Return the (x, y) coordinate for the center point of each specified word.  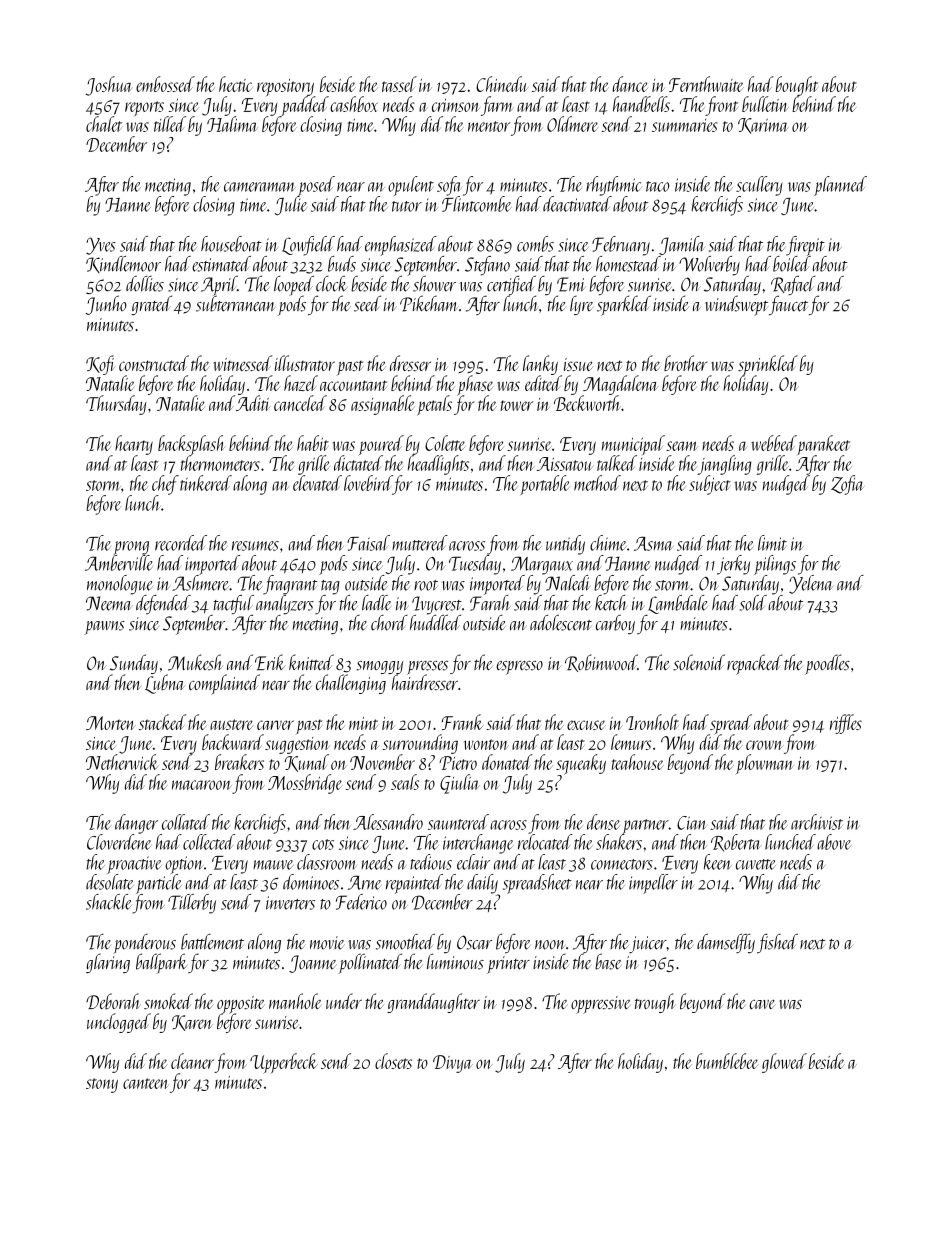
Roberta (735, 843)
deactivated (577, 204)
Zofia (847, 485)
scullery (759, 186)
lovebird (368, 483)
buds (342, 264)
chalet (104, 124)
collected (209, 842)
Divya (453, 1064)
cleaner (192, 1061)
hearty (134, 445)
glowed (784, 1063)
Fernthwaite (706, 84)
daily (482, 884)
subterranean (235, 304)
